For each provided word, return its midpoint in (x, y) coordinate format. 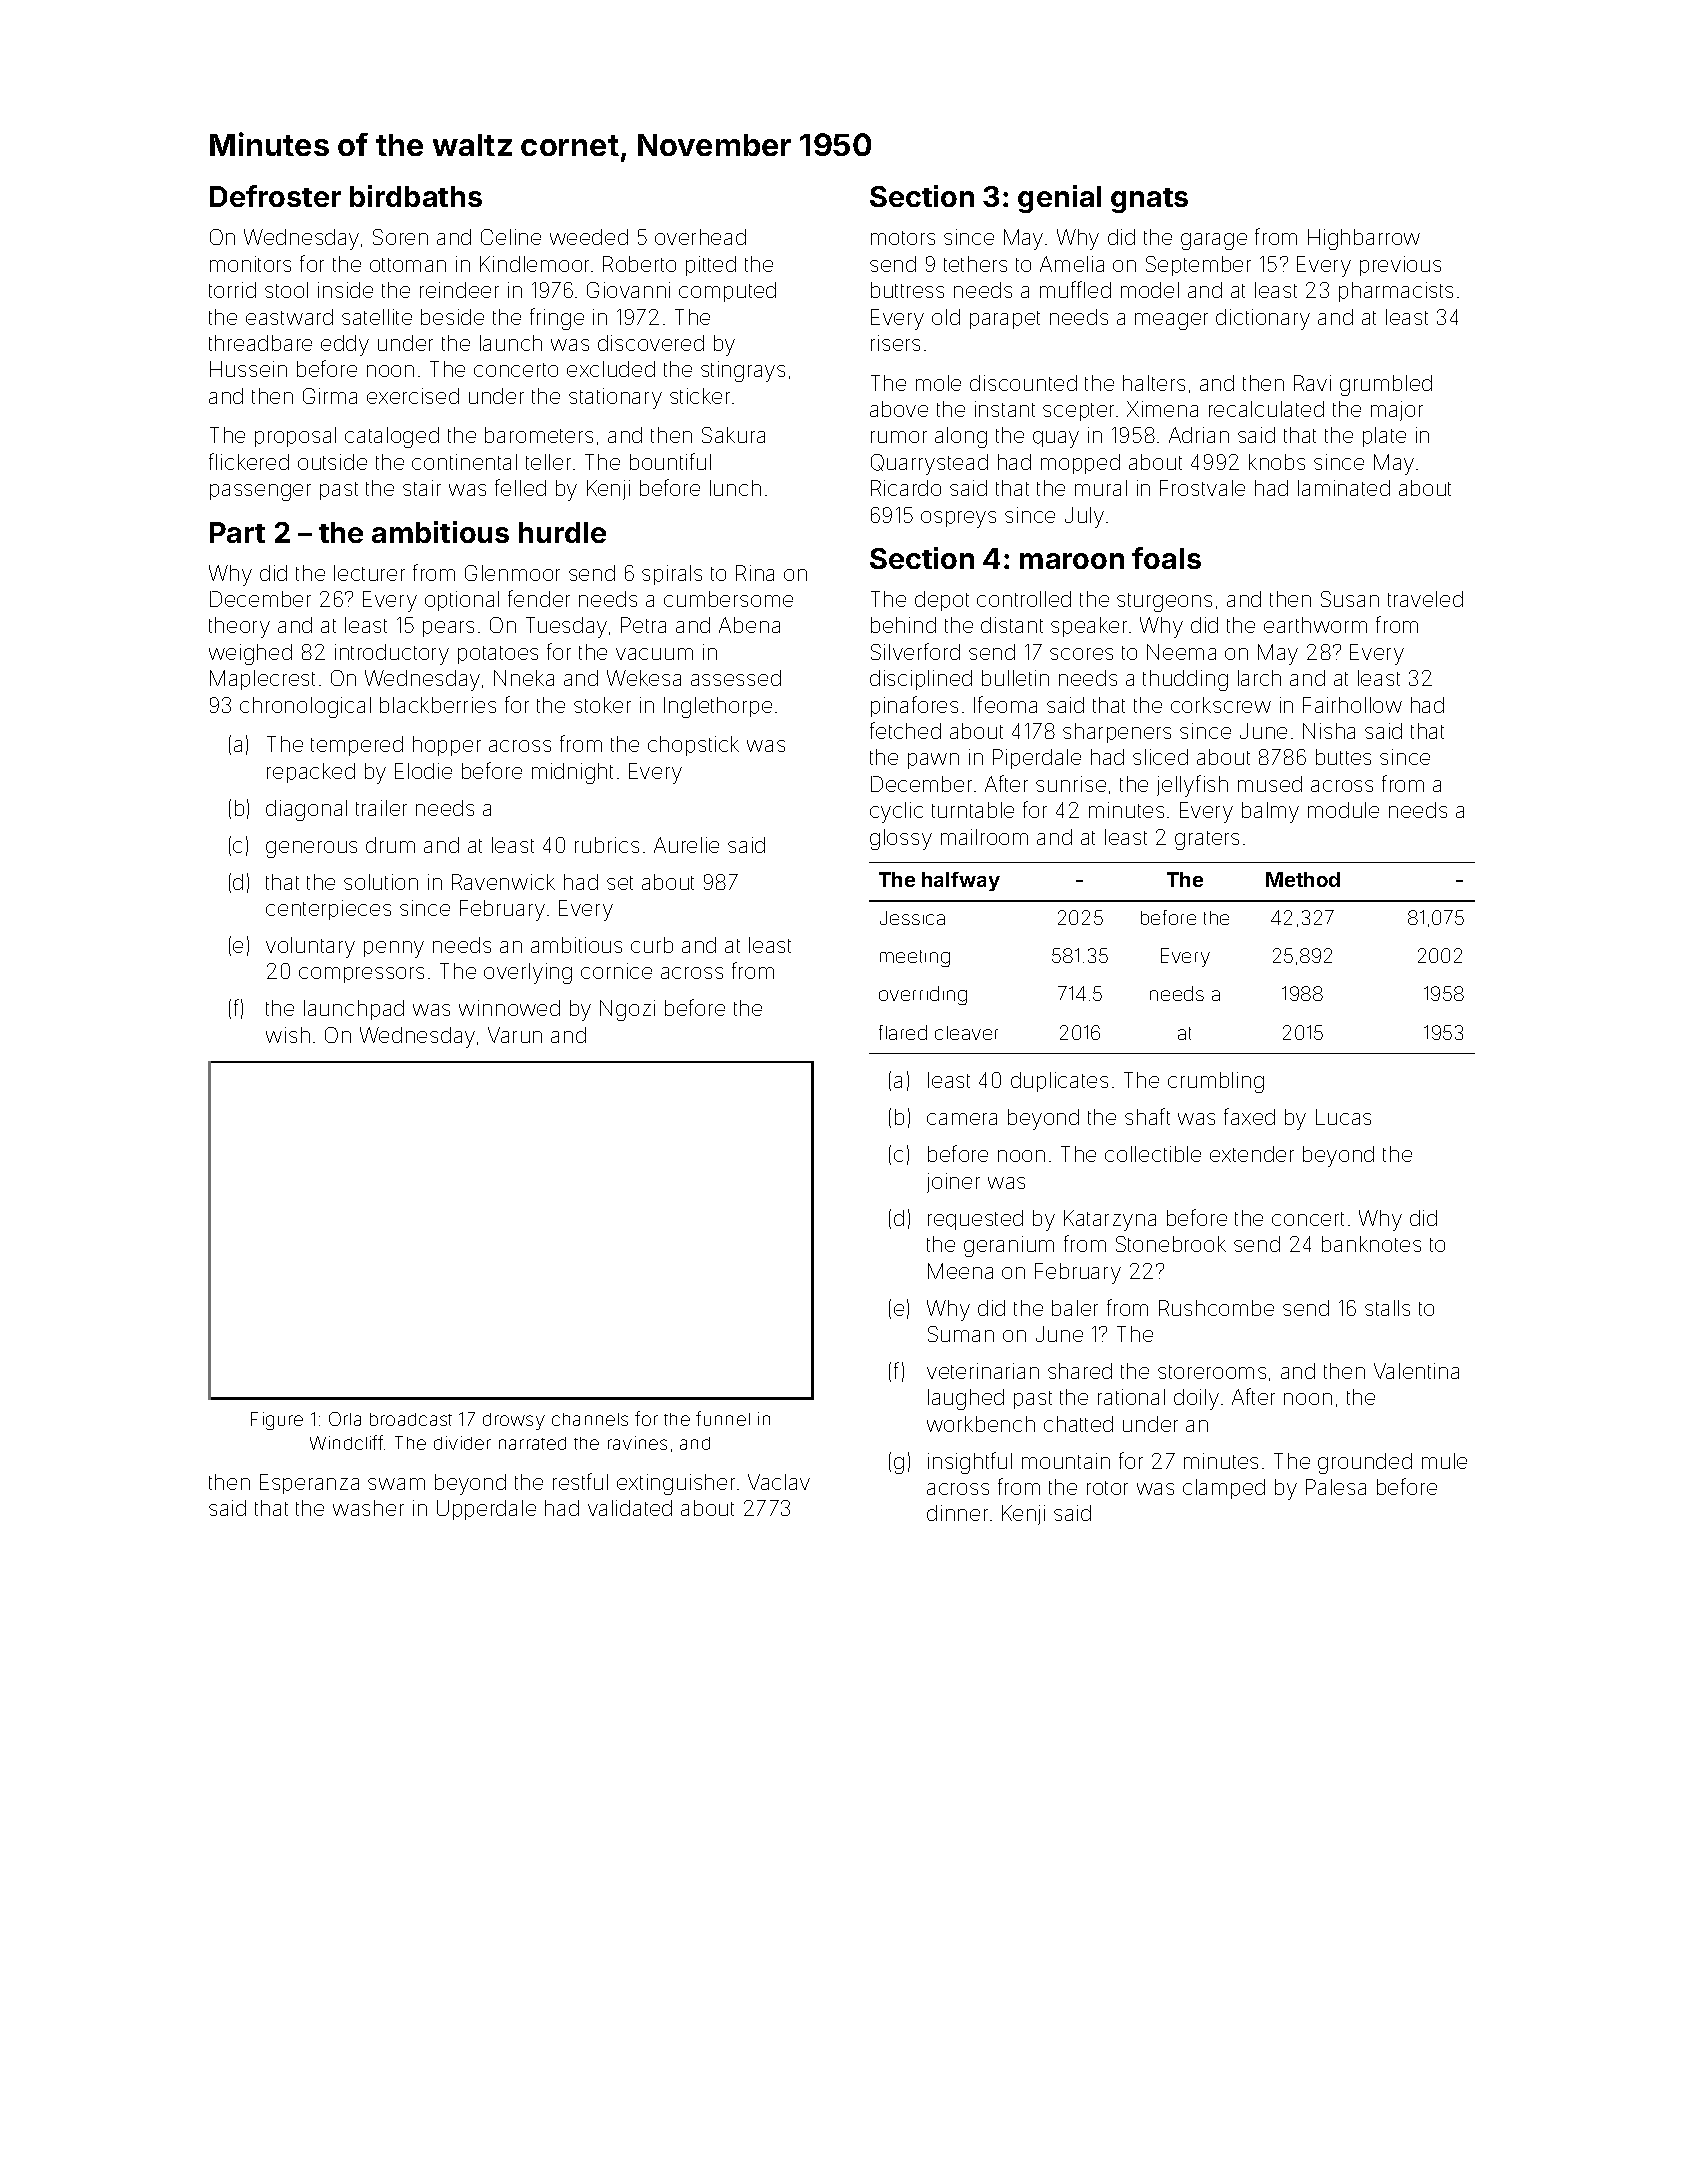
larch (1259, 678)
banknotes (1371, 1244)
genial (1059, 199)
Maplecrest (262, 680)
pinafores (914, 706)
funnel (723, 1418)
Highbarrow (1364, 239)
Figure (277, 1421)
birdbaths (416, 196)
